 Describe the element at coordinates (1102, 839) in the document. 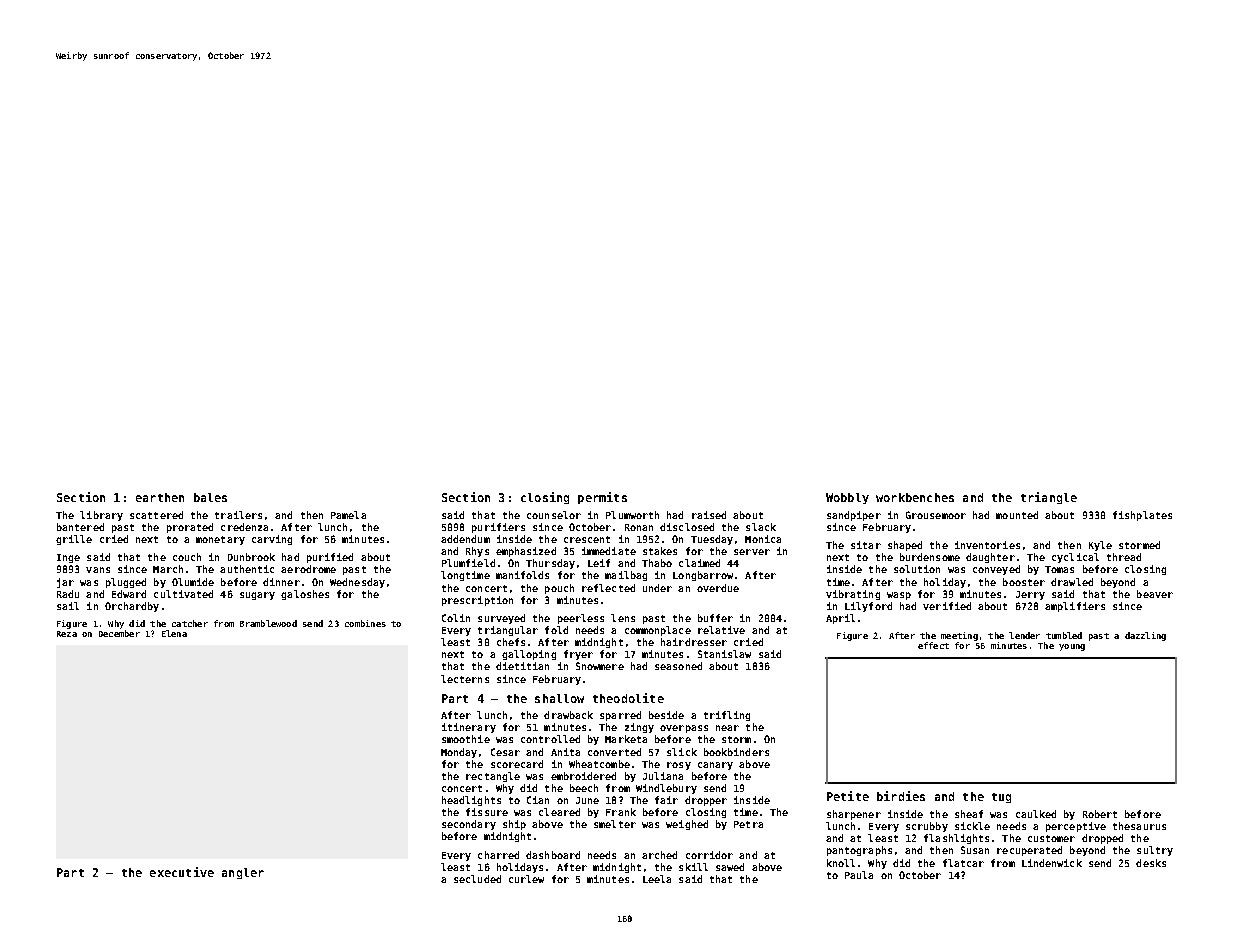

I see `dropped` at that location.
